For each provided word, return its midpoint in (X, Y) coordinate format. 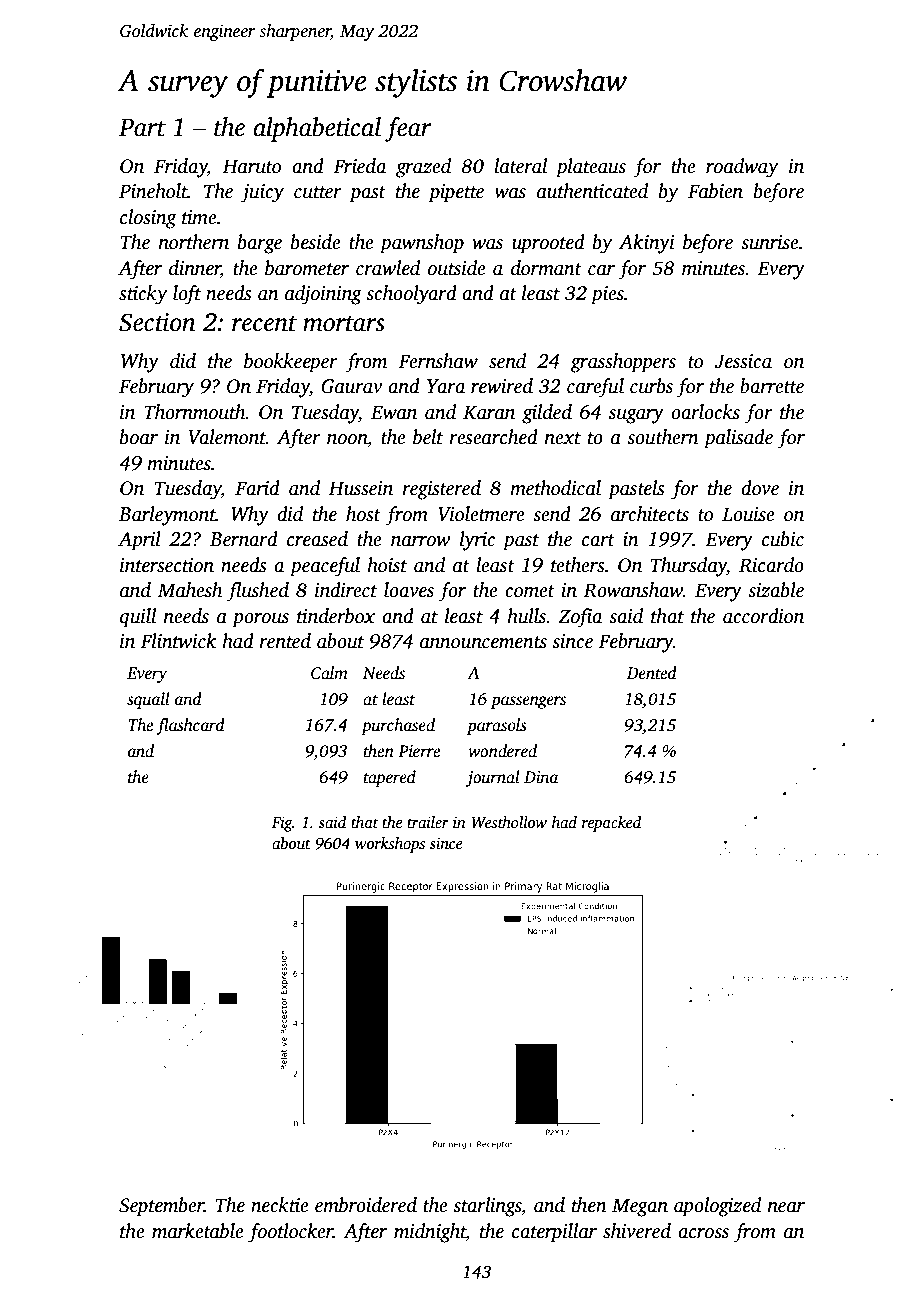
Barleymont (167, 516)
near (786, 1207)
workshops (390, 845)
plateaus (591, 168)
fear (408, 129)
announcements (483, 642)
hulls (526, 616)
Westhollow (509, 822)
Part (142, 128)
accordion (763, 616)
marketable (198, 1231)
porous (260, 620)
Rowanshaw (633, 590)
